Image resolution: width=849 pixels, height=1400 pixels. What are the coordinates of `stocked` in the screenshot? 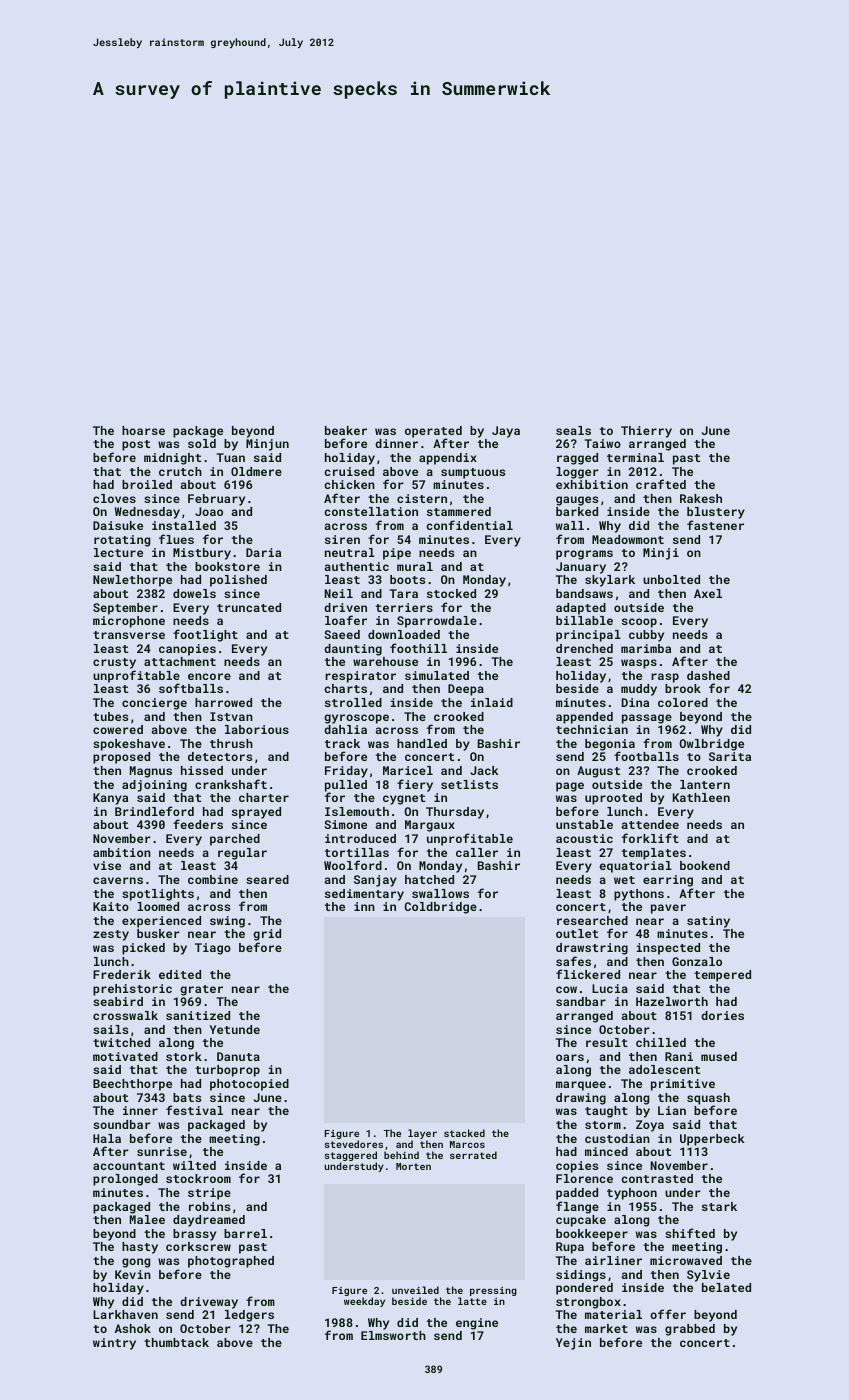 It's located at (451, 593).
